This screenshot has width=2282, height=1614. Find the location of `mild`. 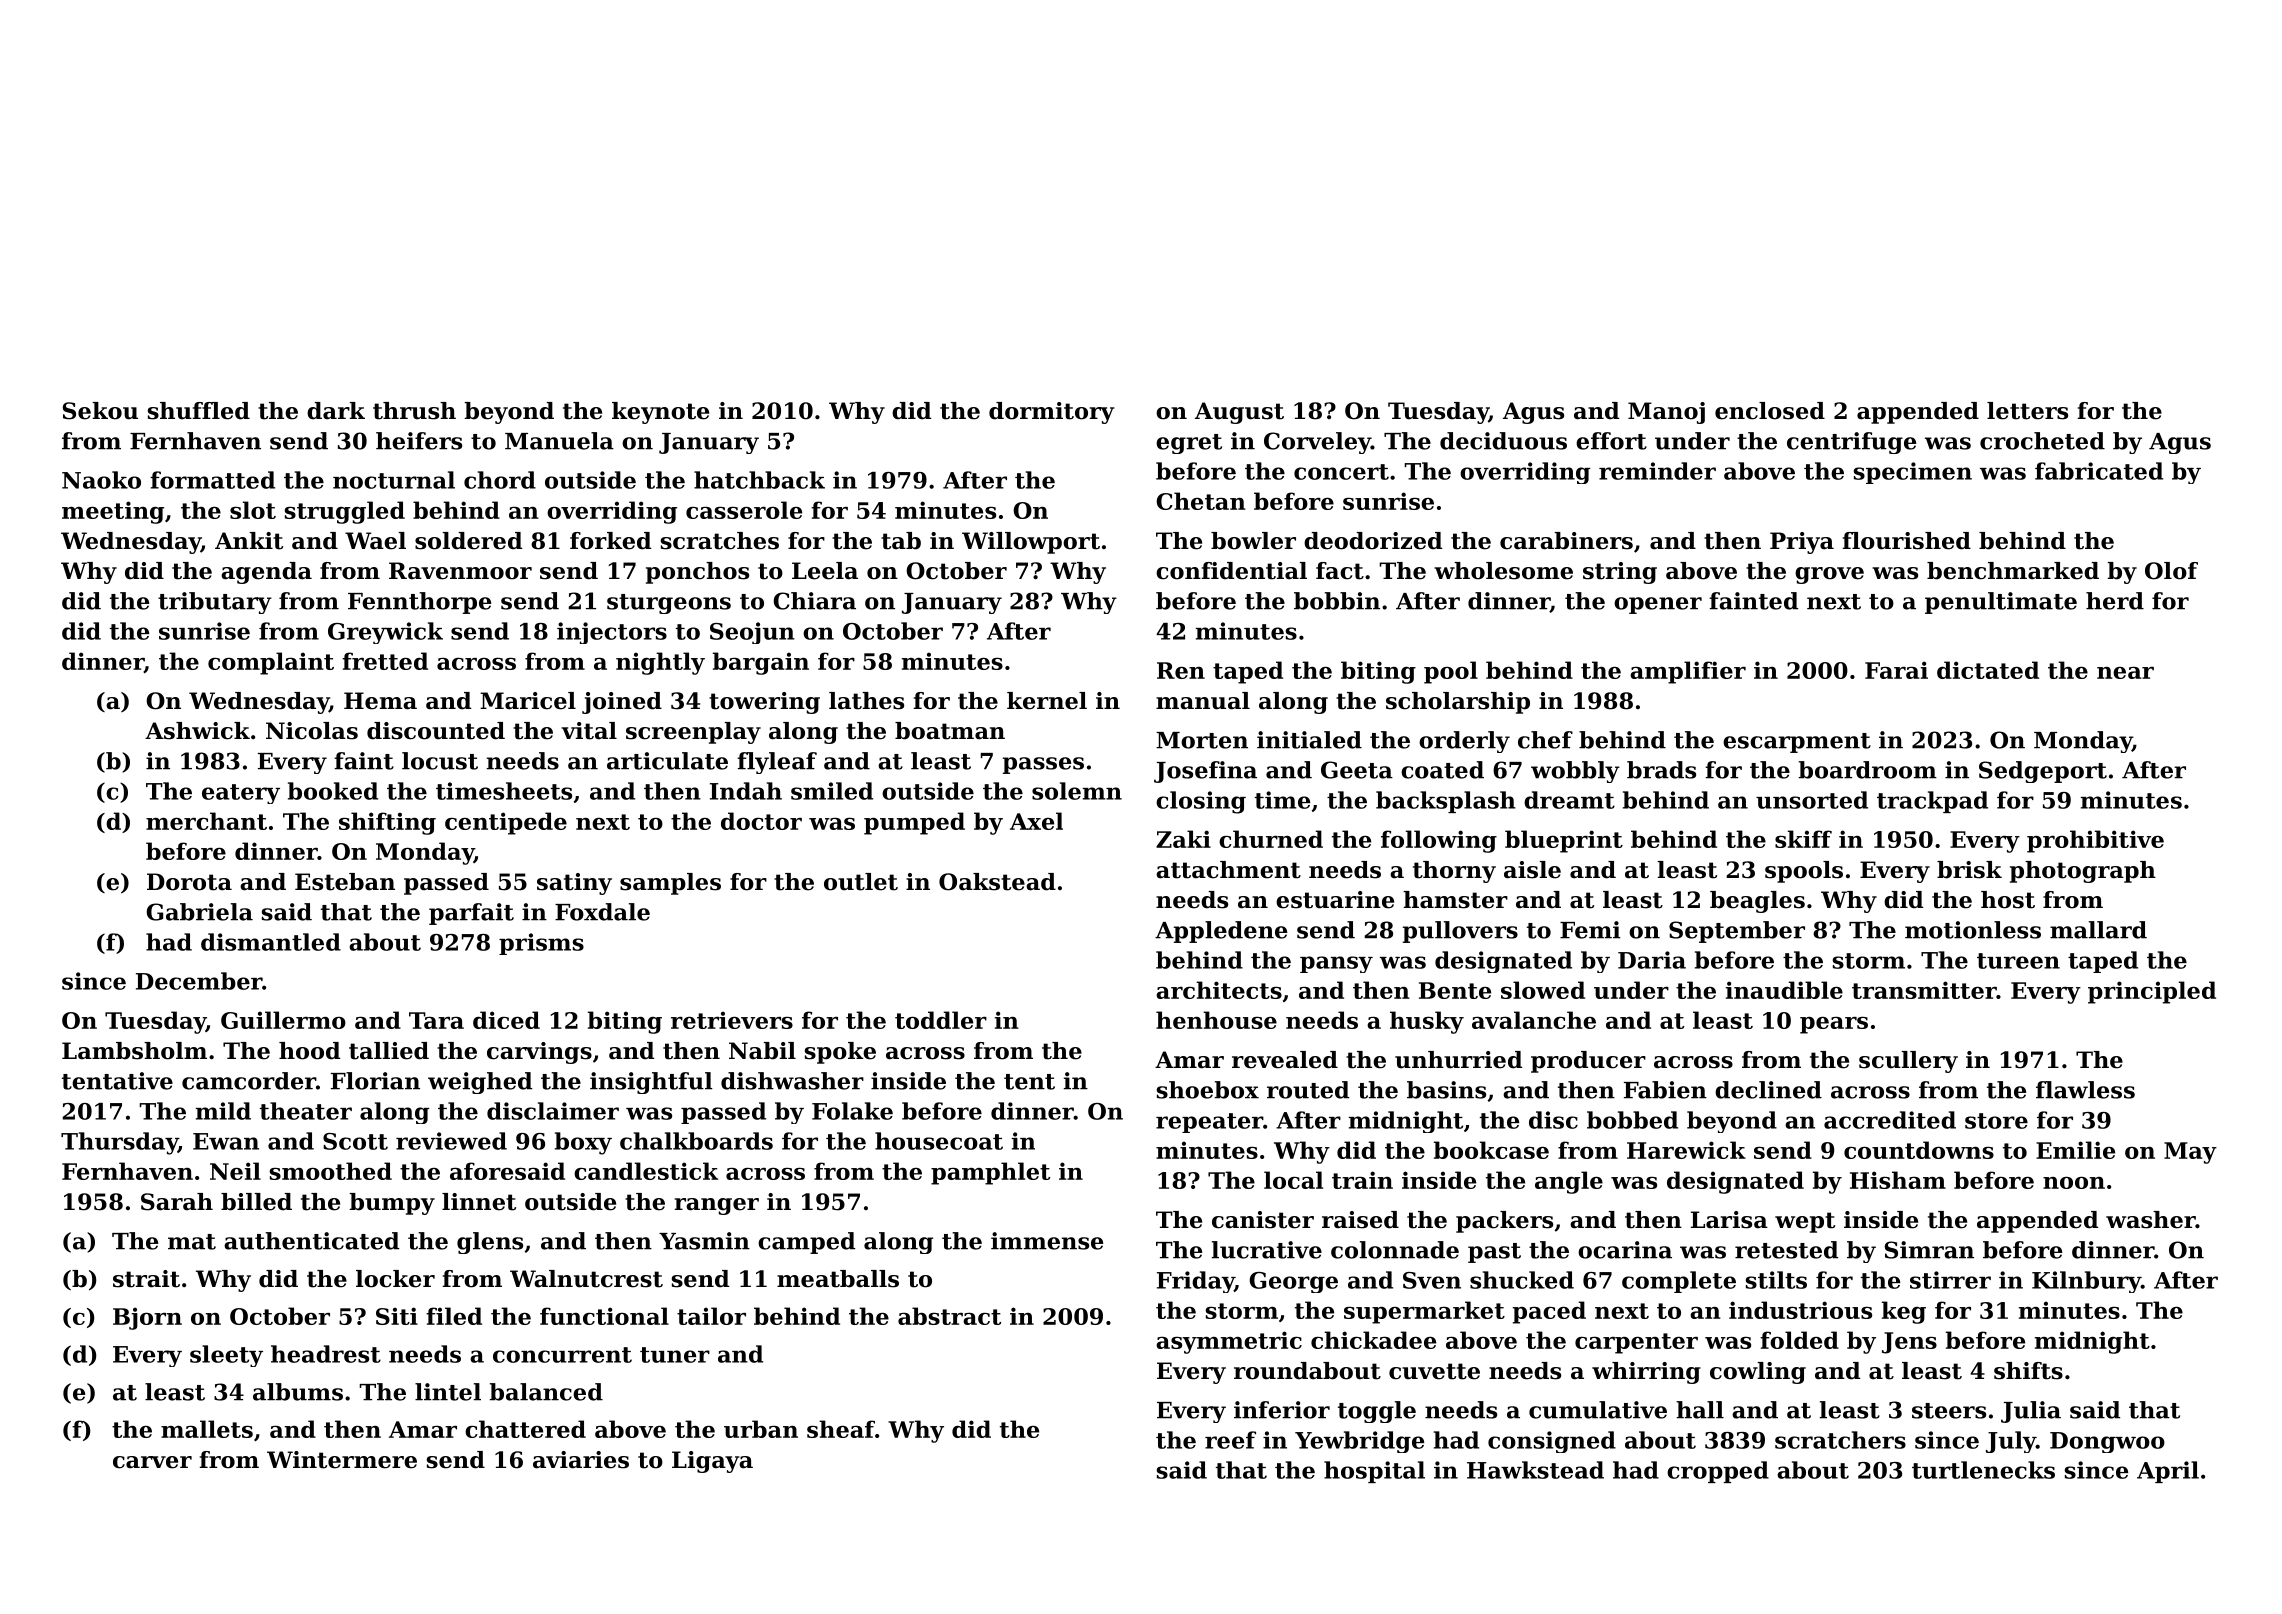

mild is located at coordinates (223, 1111).
